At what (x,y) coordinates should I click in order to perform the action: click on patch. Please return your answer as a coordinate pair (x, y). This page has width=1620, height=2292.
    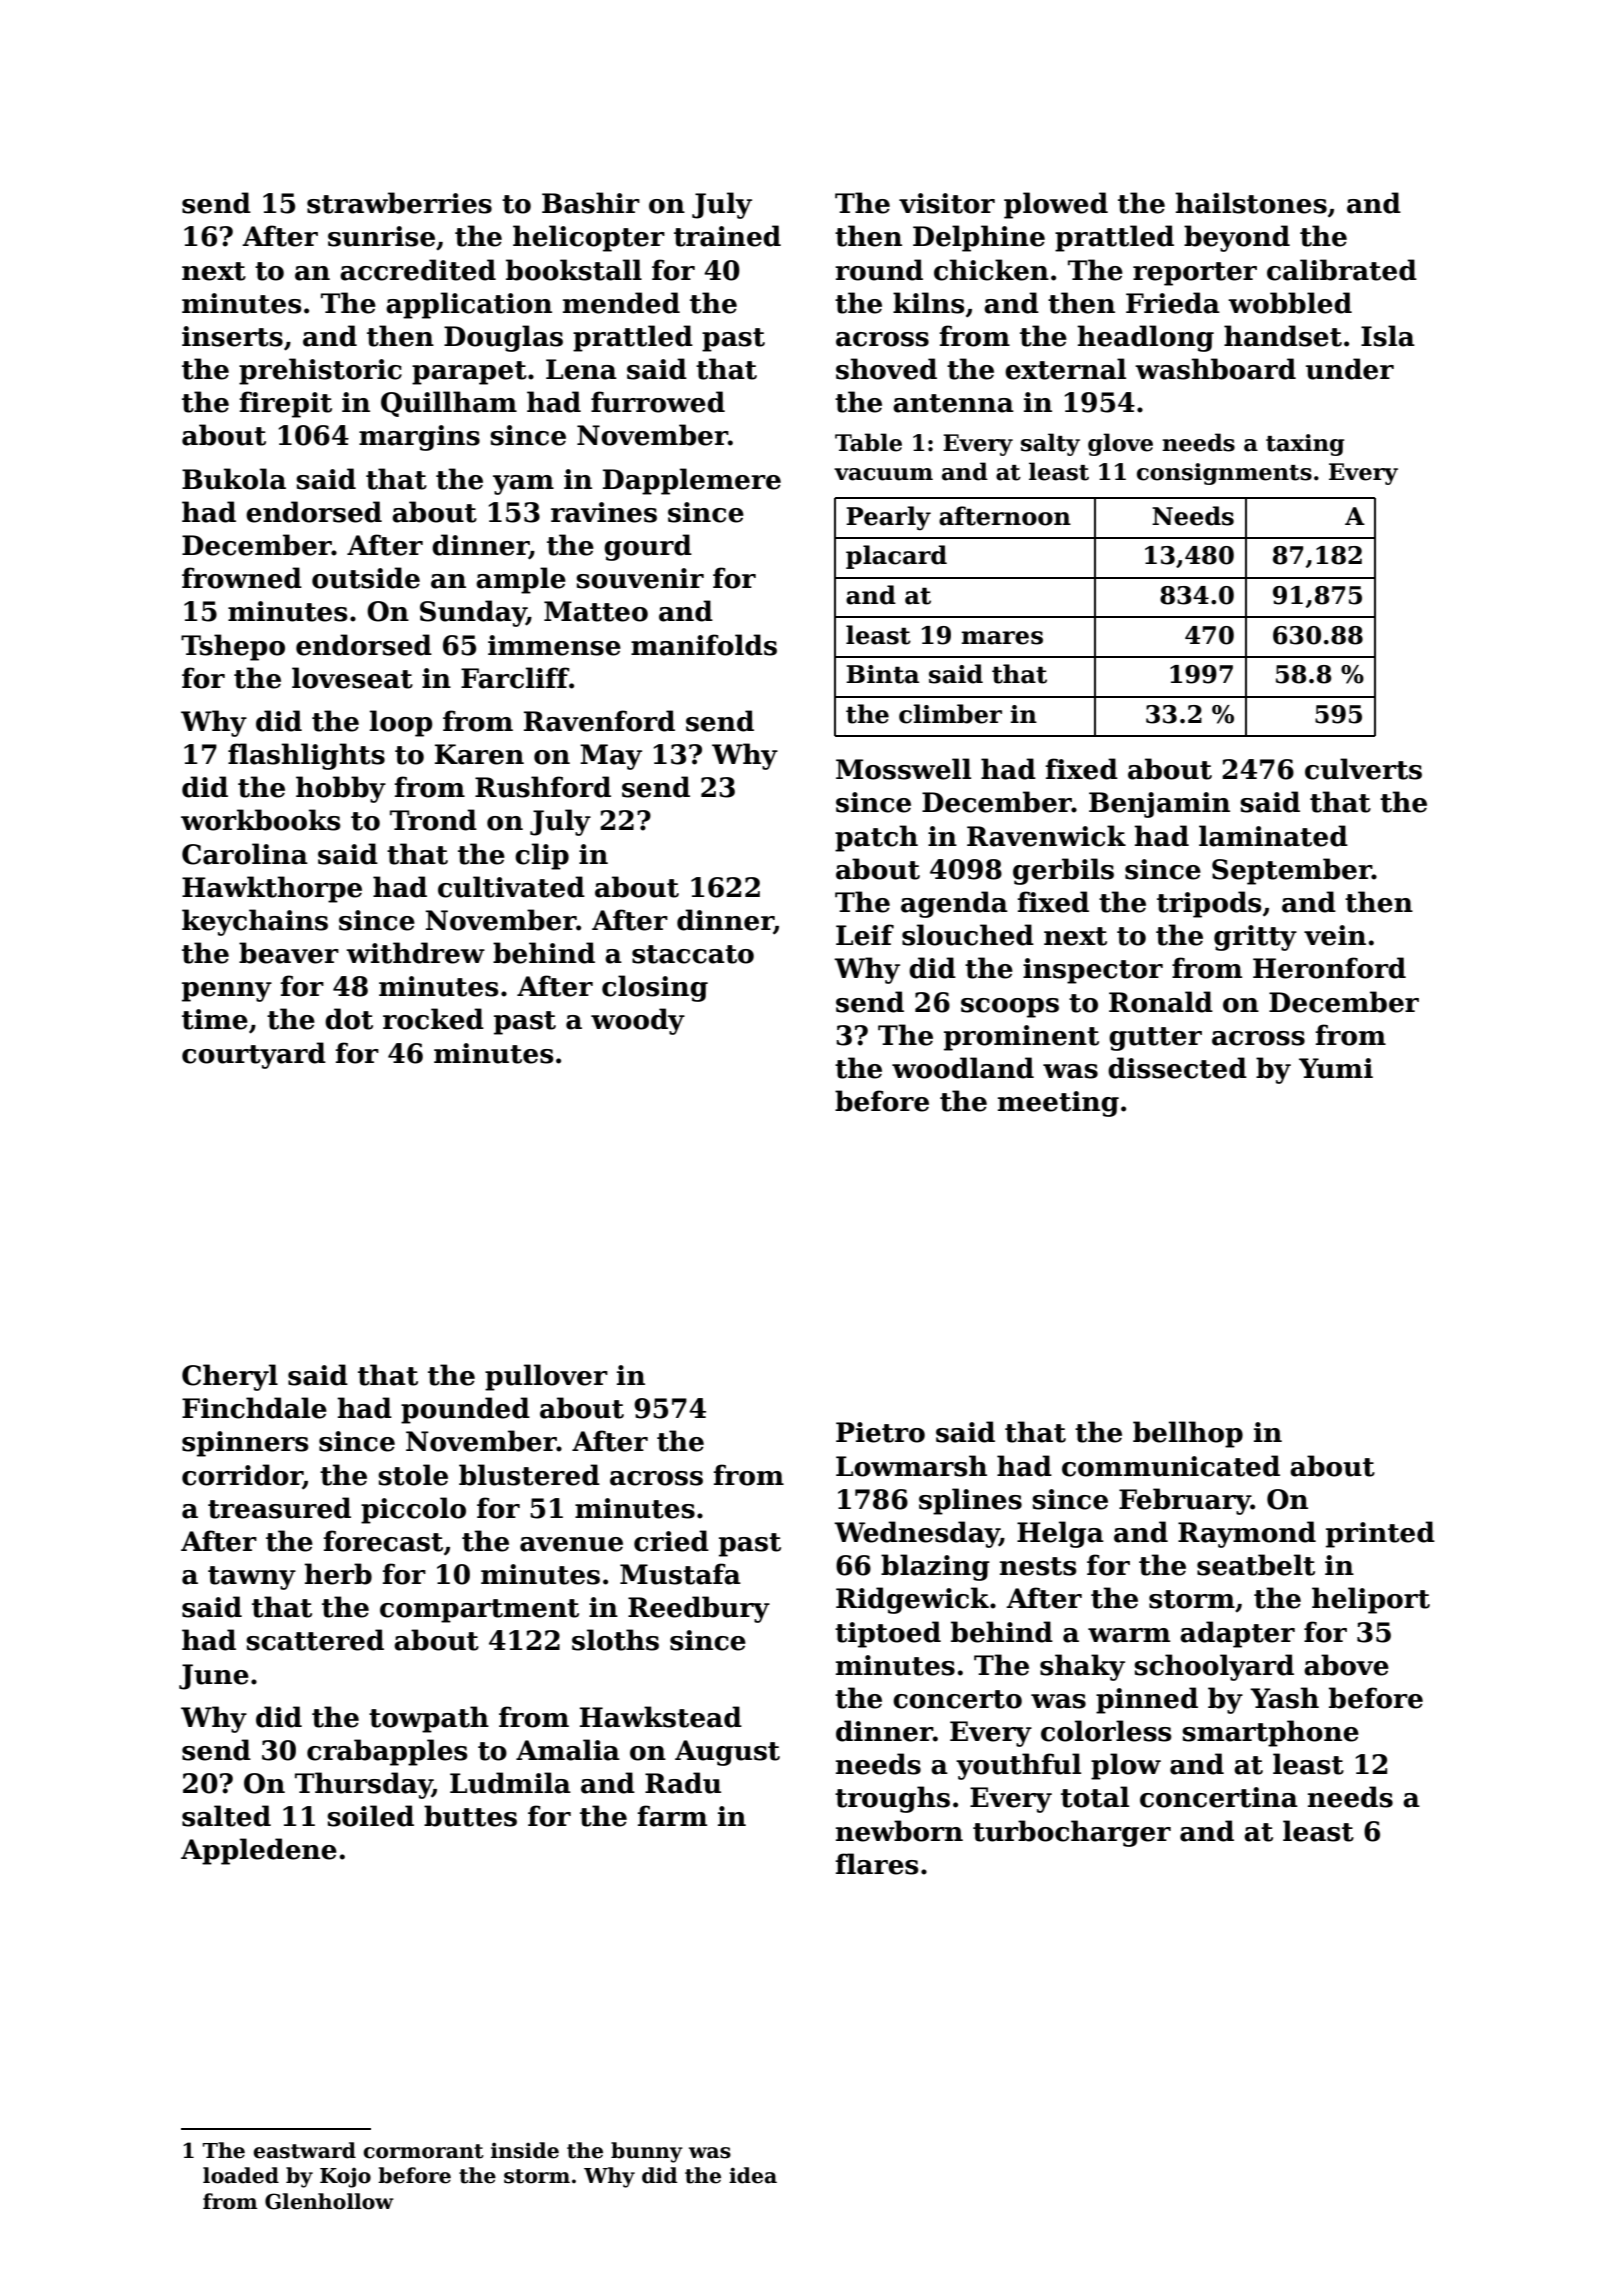
    Looking at the image, I should click on (876, 838).
